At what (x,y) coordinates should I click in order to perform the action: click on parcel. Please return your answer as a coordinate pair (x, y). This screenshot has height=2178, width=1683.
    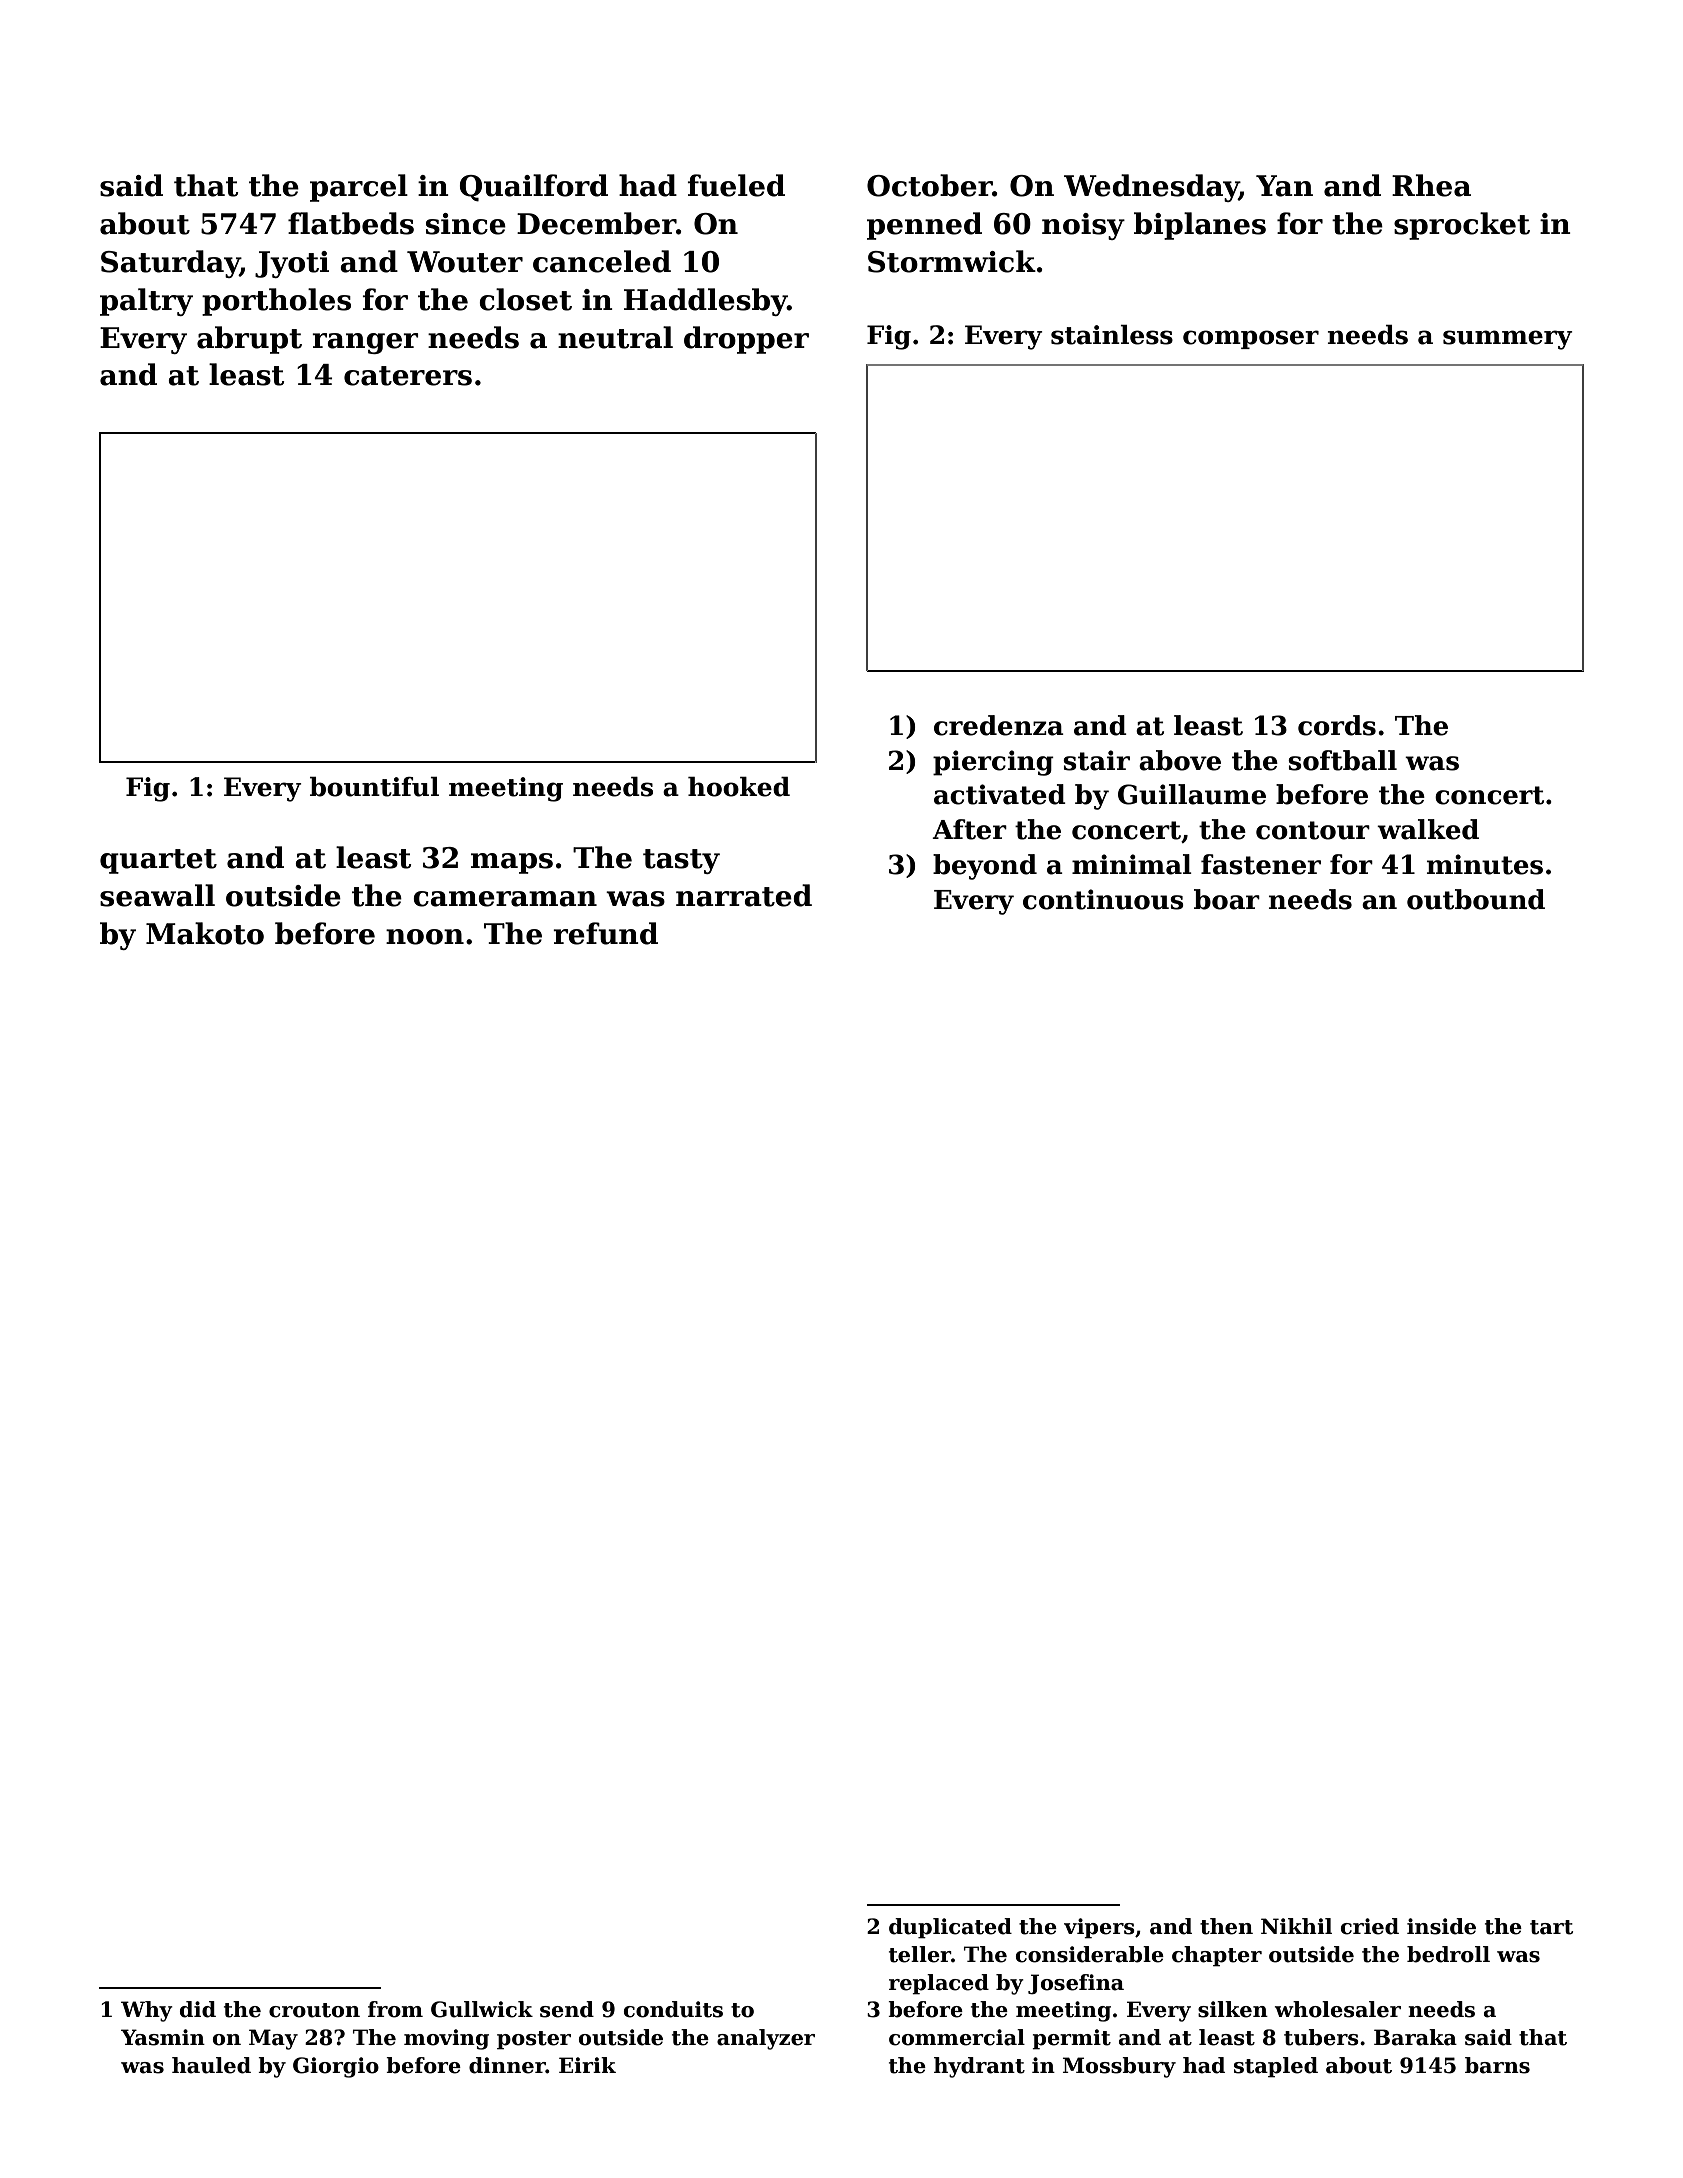
    Looking at the image, I should click on (359, 188).
